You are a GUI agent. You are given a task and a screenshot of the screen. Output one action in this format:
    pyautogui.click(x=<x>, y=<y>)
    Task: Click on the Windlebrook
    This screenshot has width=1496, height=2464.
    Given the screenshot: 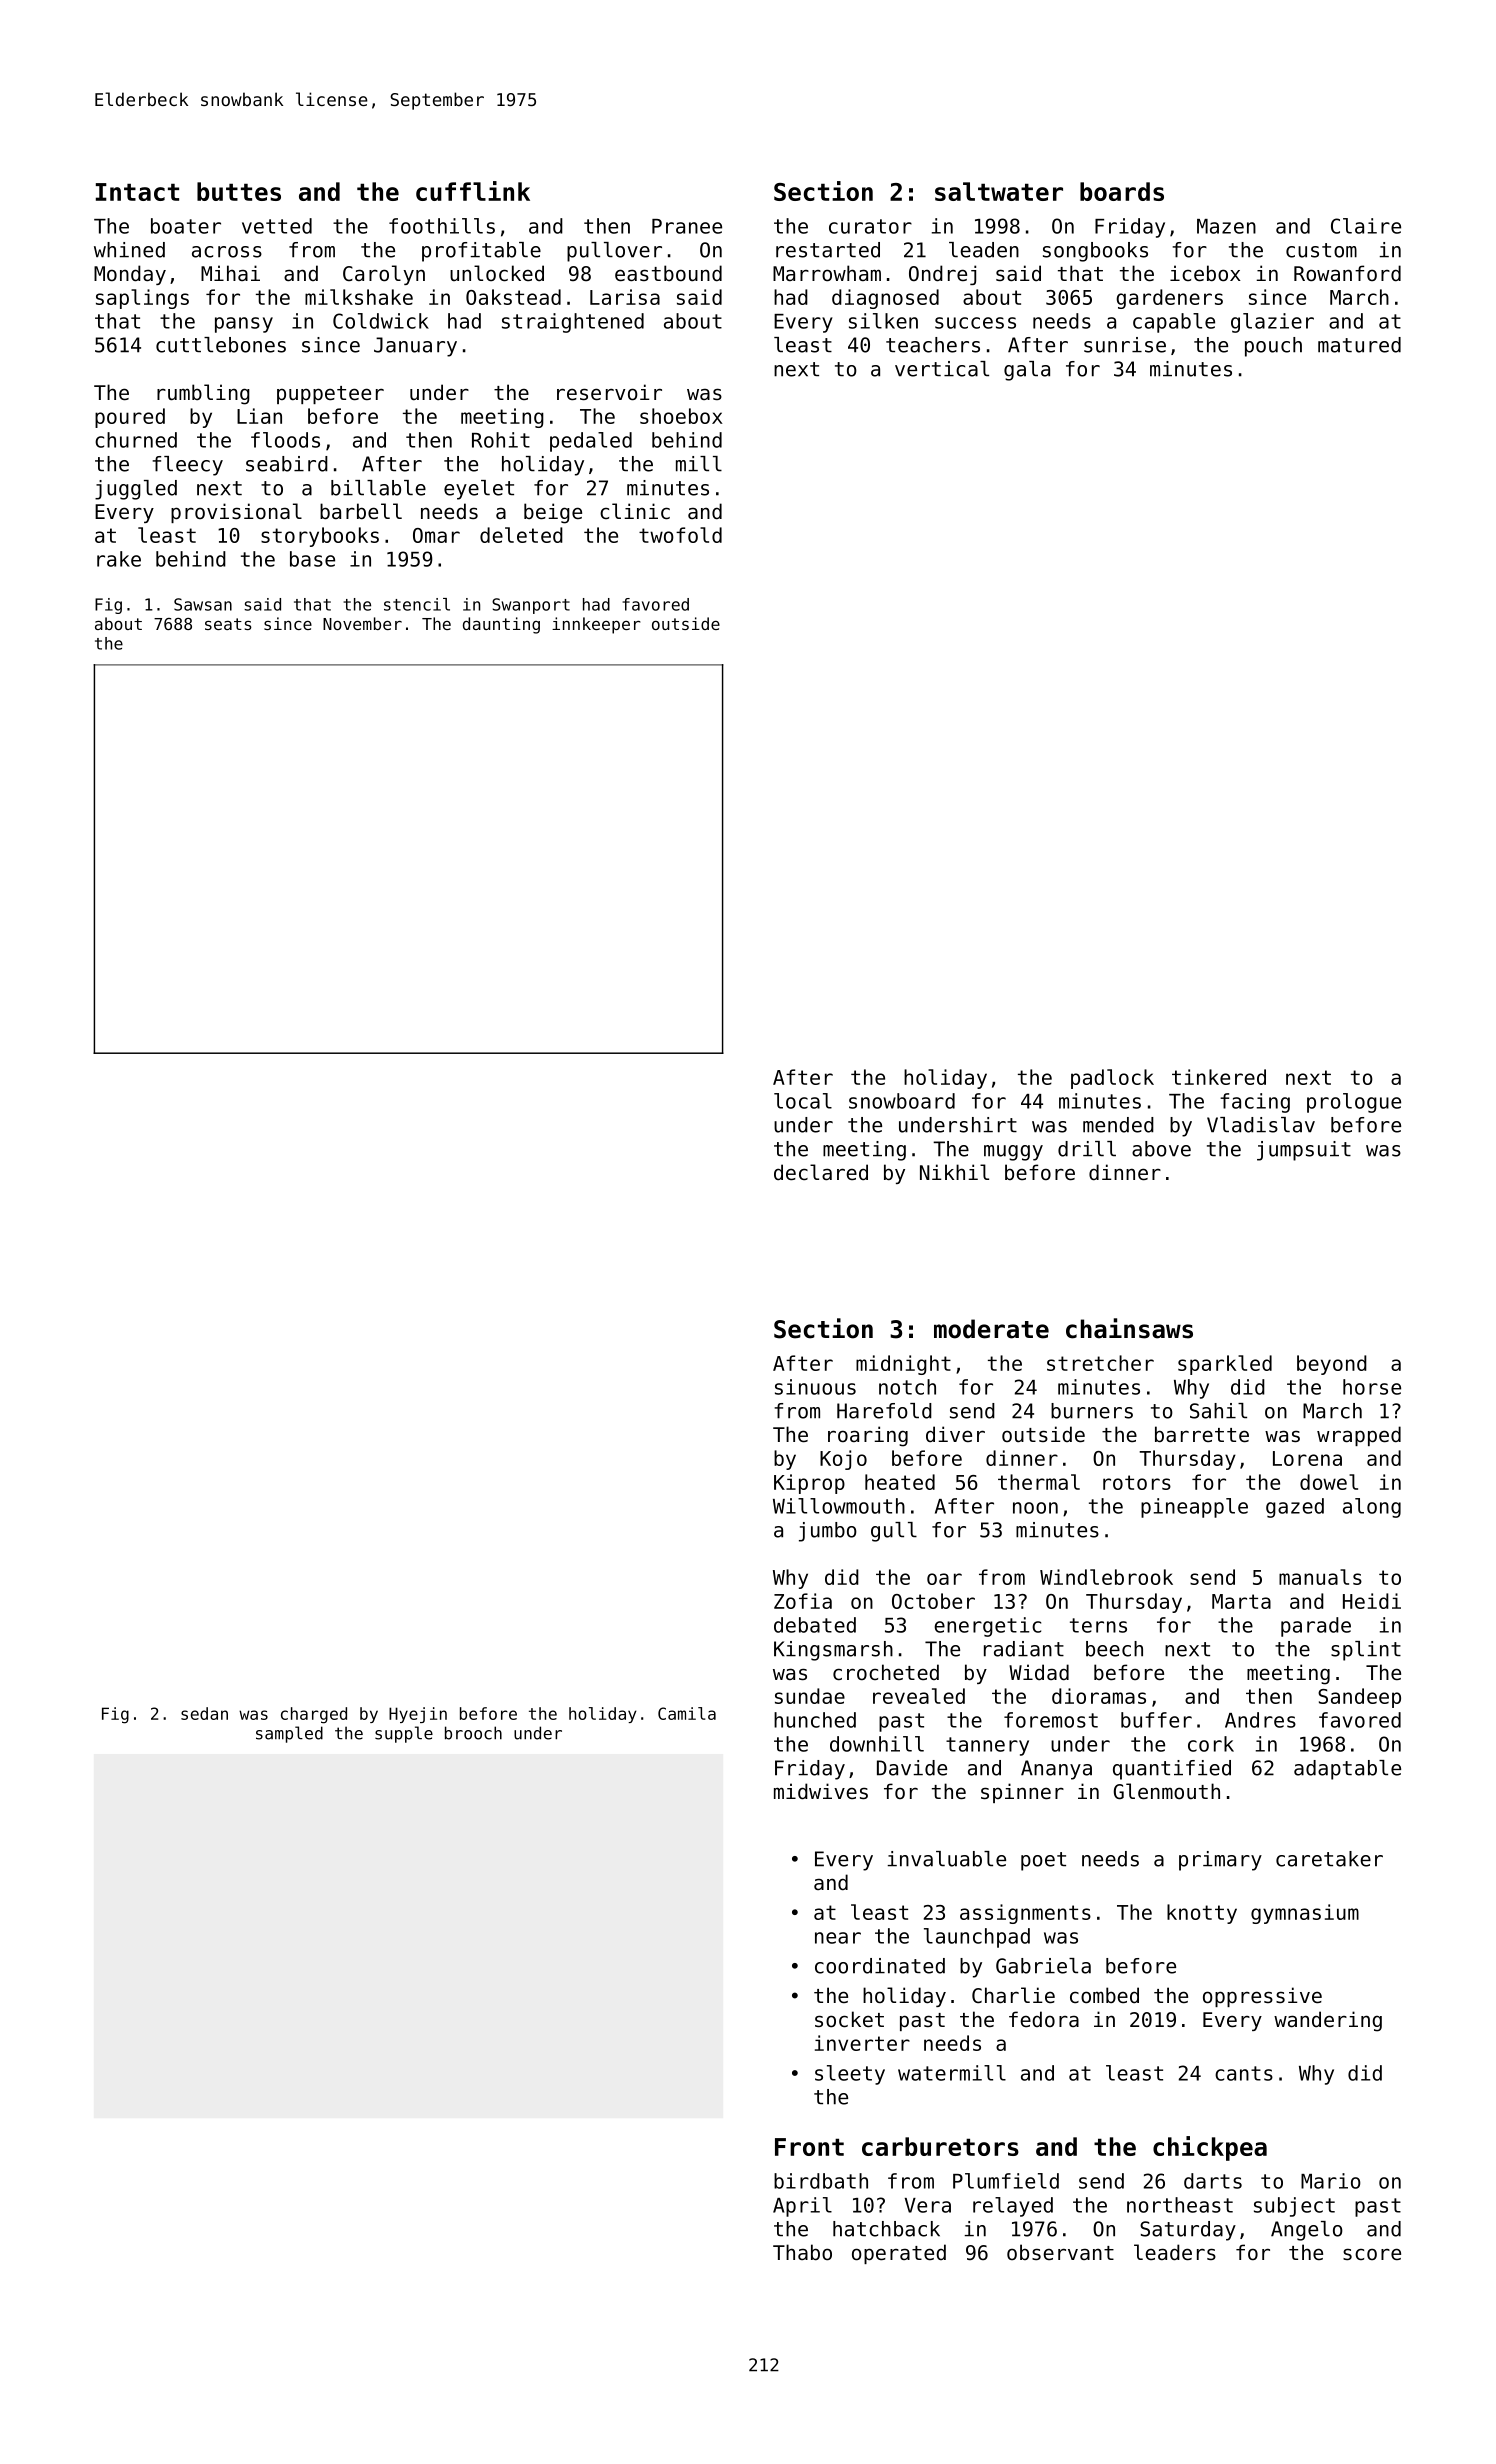 What is the action you would take?
    pyautogui.click(x=1106, y=1577)
